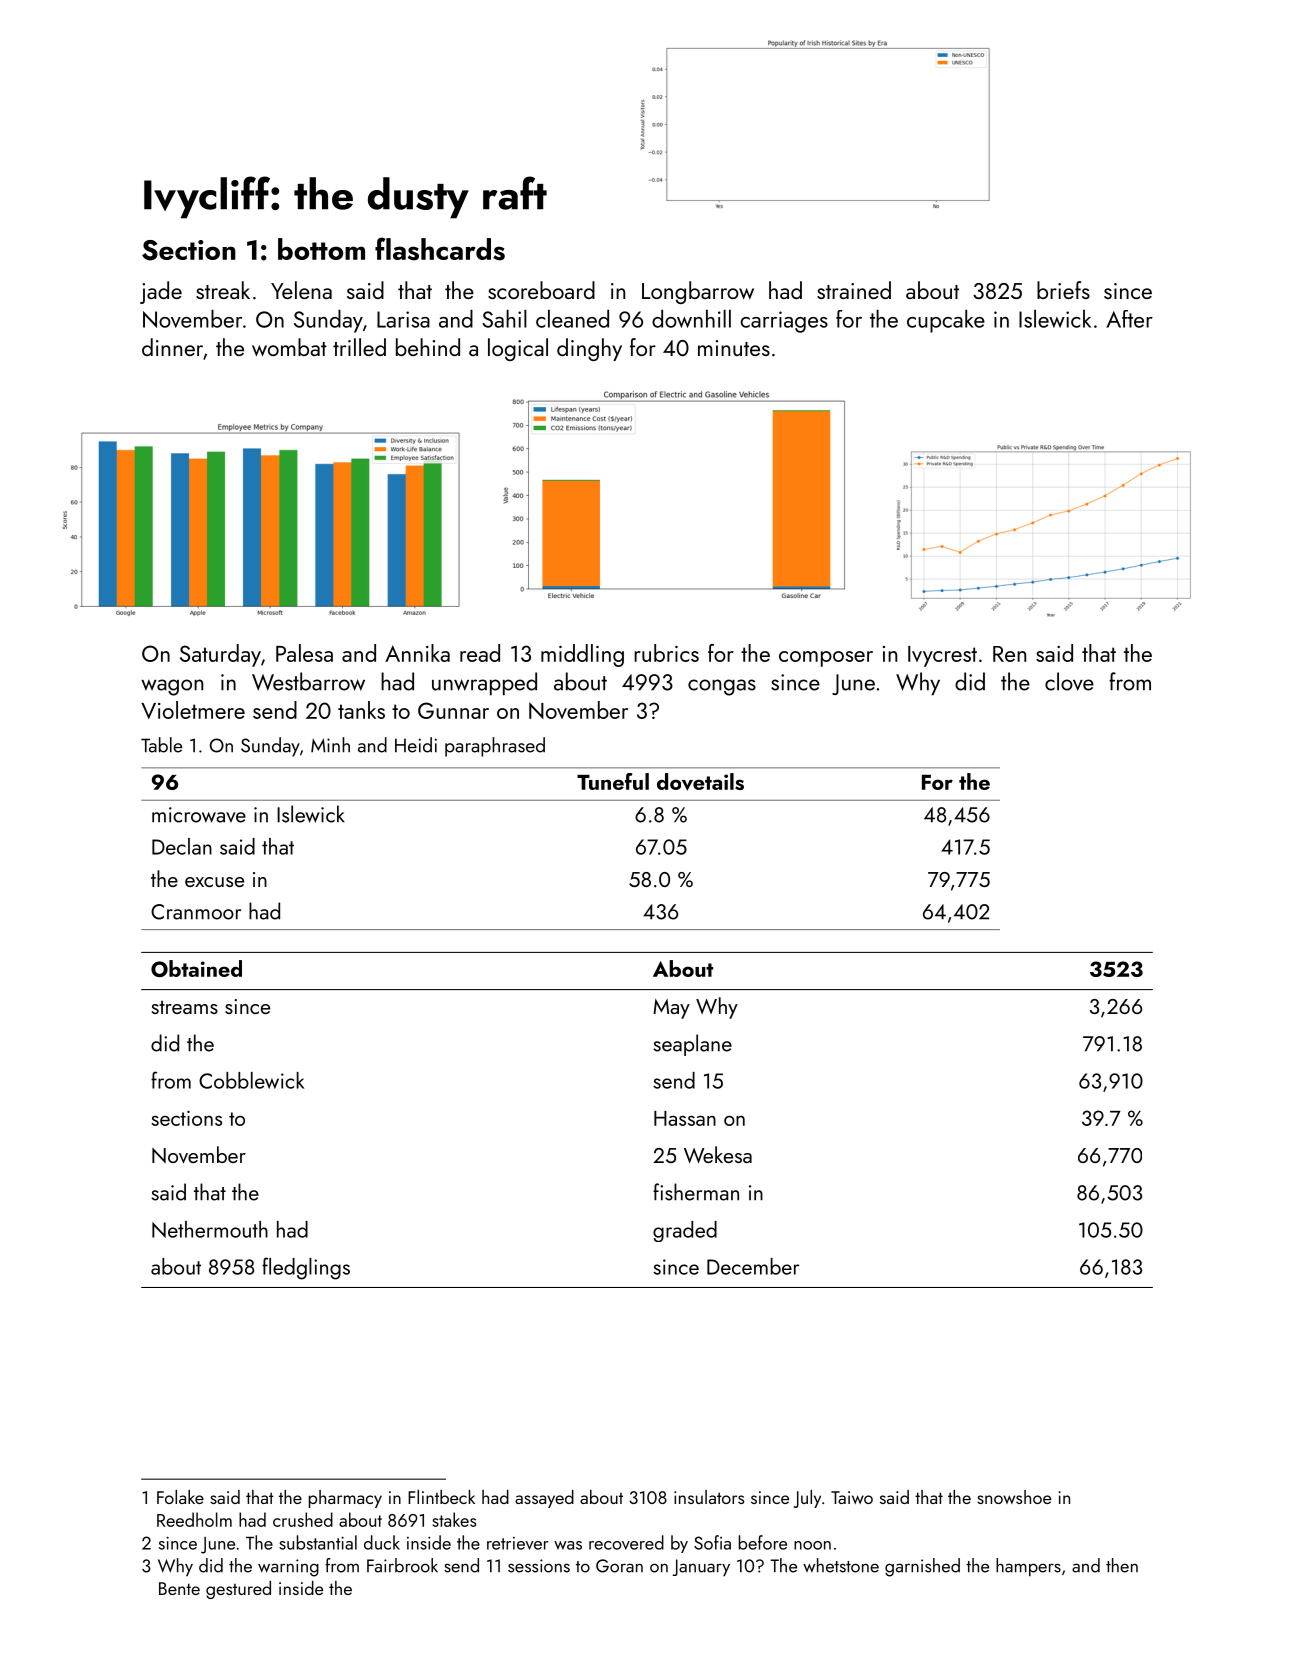 The width and height of the screenshot is (1294, 1675). Describe the element at coordinates (214, 882) in the screenshot. I see `excuse` at that location.
